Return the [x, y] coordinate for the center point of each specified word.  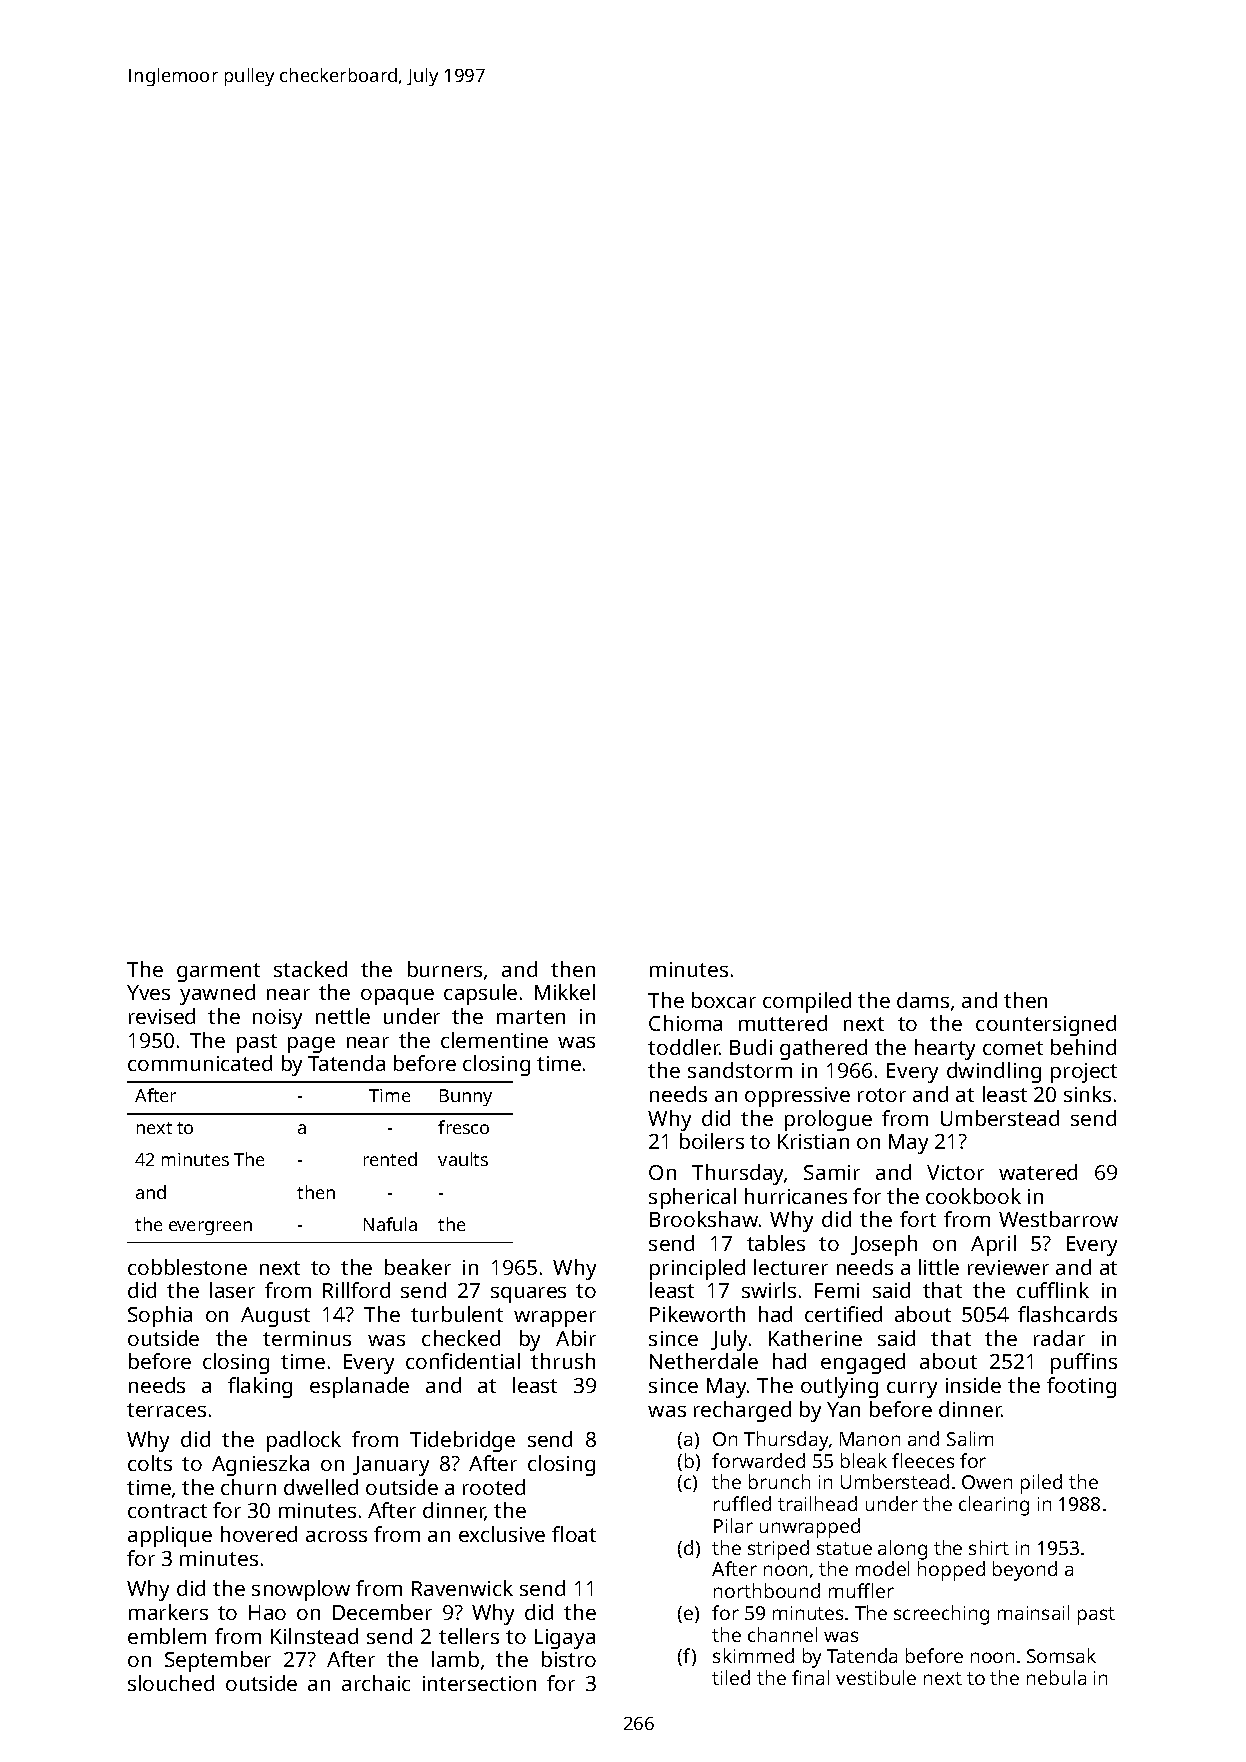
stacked [310, 969]
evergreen [210, 1228]
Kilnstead [314, 1636]
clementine [494, 1040]
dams [923, 1000]
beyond [1025, 1571]
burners [445, 969]
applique [170, 1536]
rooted [494, 1487]
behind [1083, 1047]
